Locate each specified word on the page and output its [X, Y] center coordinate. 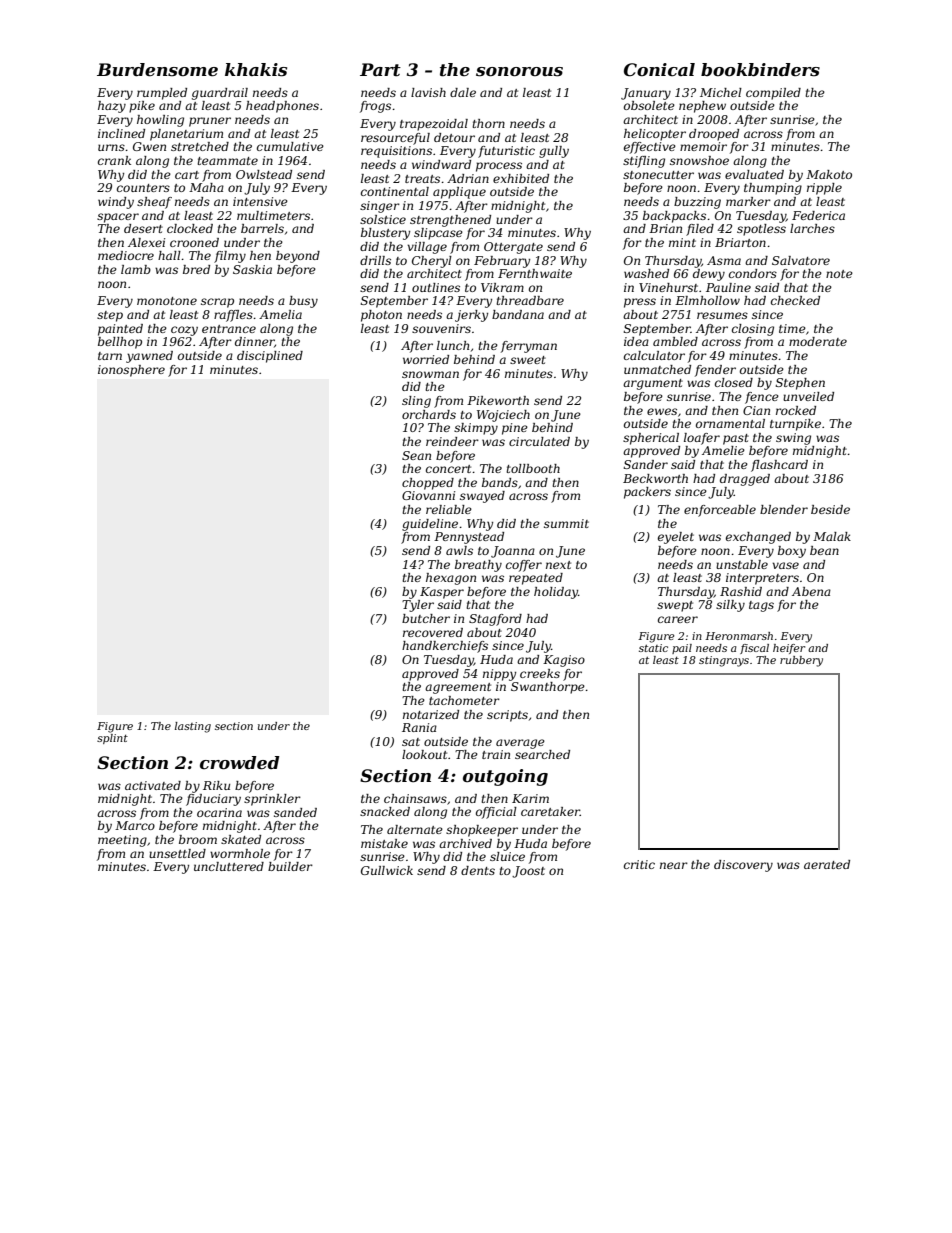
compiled [773, 94]
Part [380, 70]
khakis [256, 70]
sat [411, 742]
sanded [295, 812]
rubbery [801, 661]
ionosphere [131, 371]
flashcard [779, 466]
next [558, 565]
